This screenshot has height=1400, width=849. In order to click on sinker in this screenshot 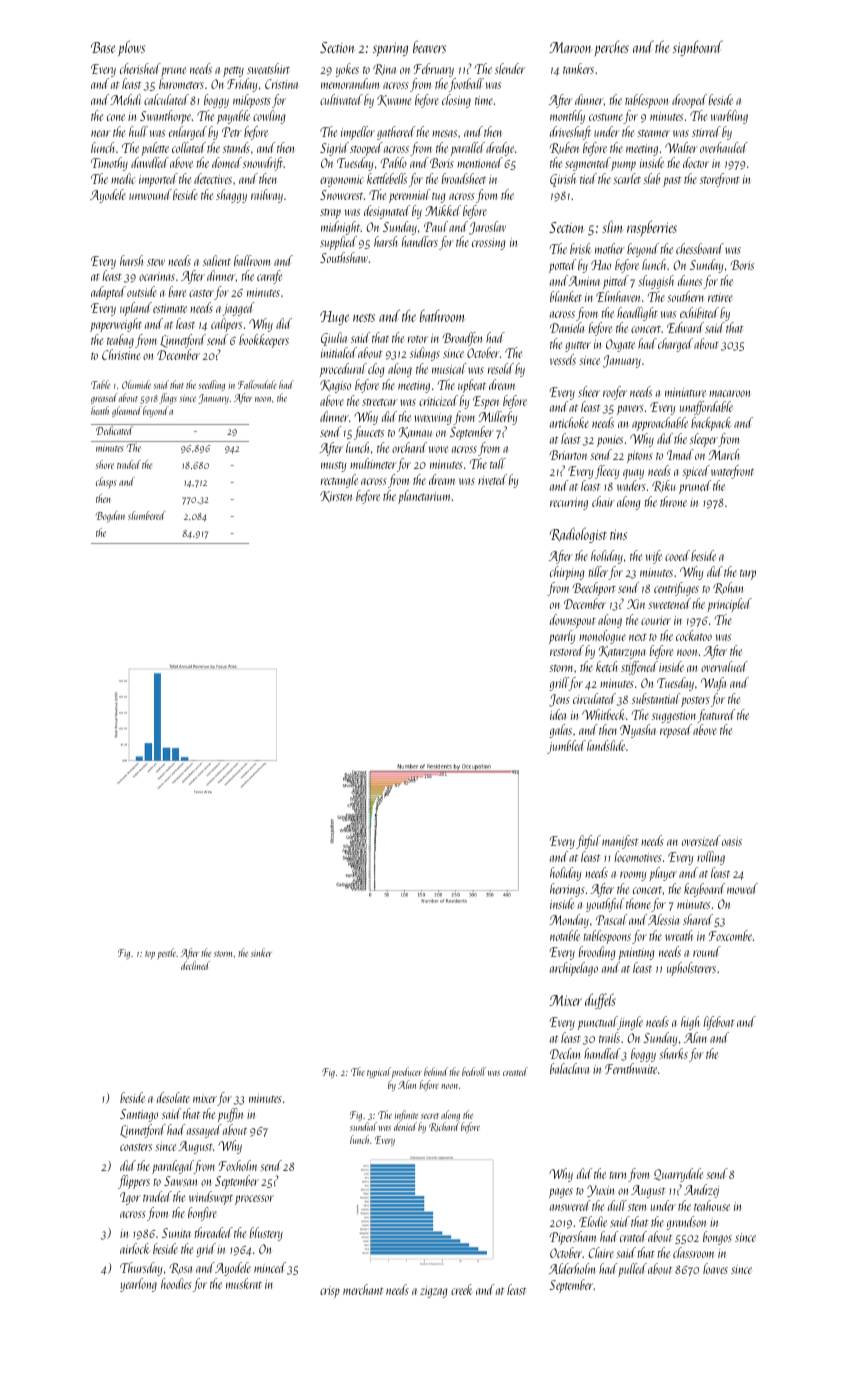, I will do `click(261, 952)`.
